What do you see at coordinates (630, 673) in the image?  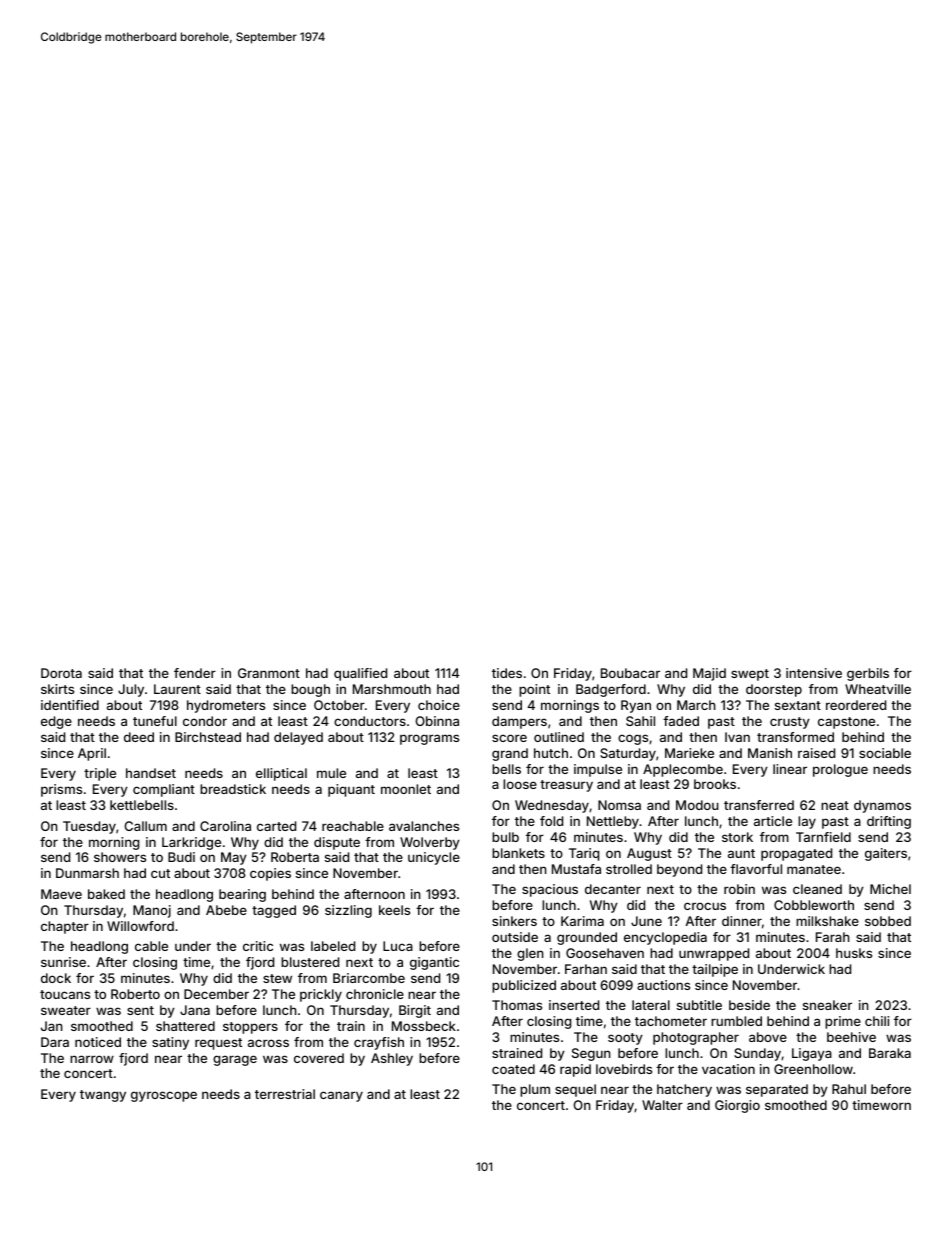 I see `Boubacar` at bounding box center [630, 673].
